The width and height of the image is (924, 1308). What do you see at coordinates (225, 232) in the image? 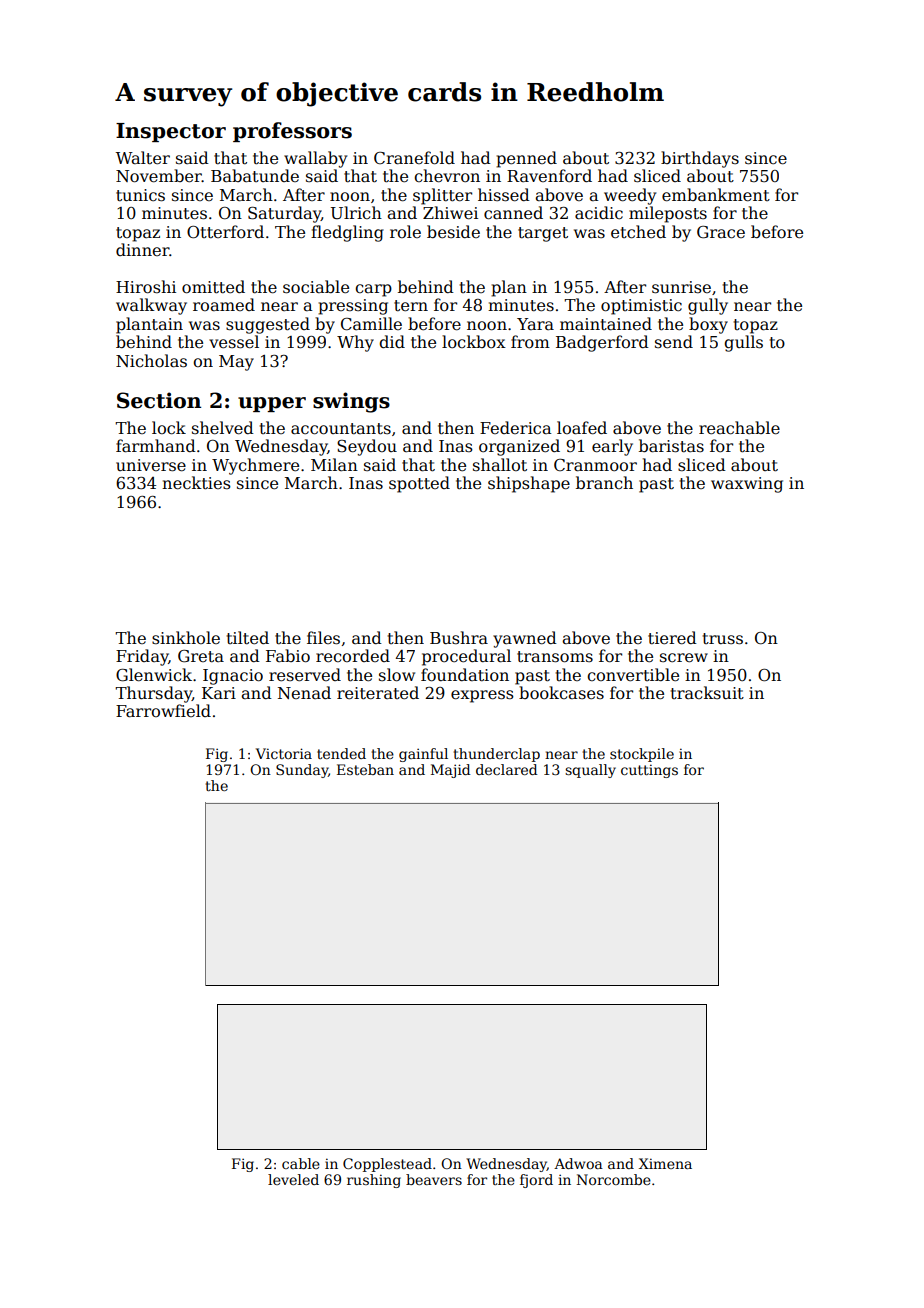
I see `Otterford` at bounding box center [225, 232].
